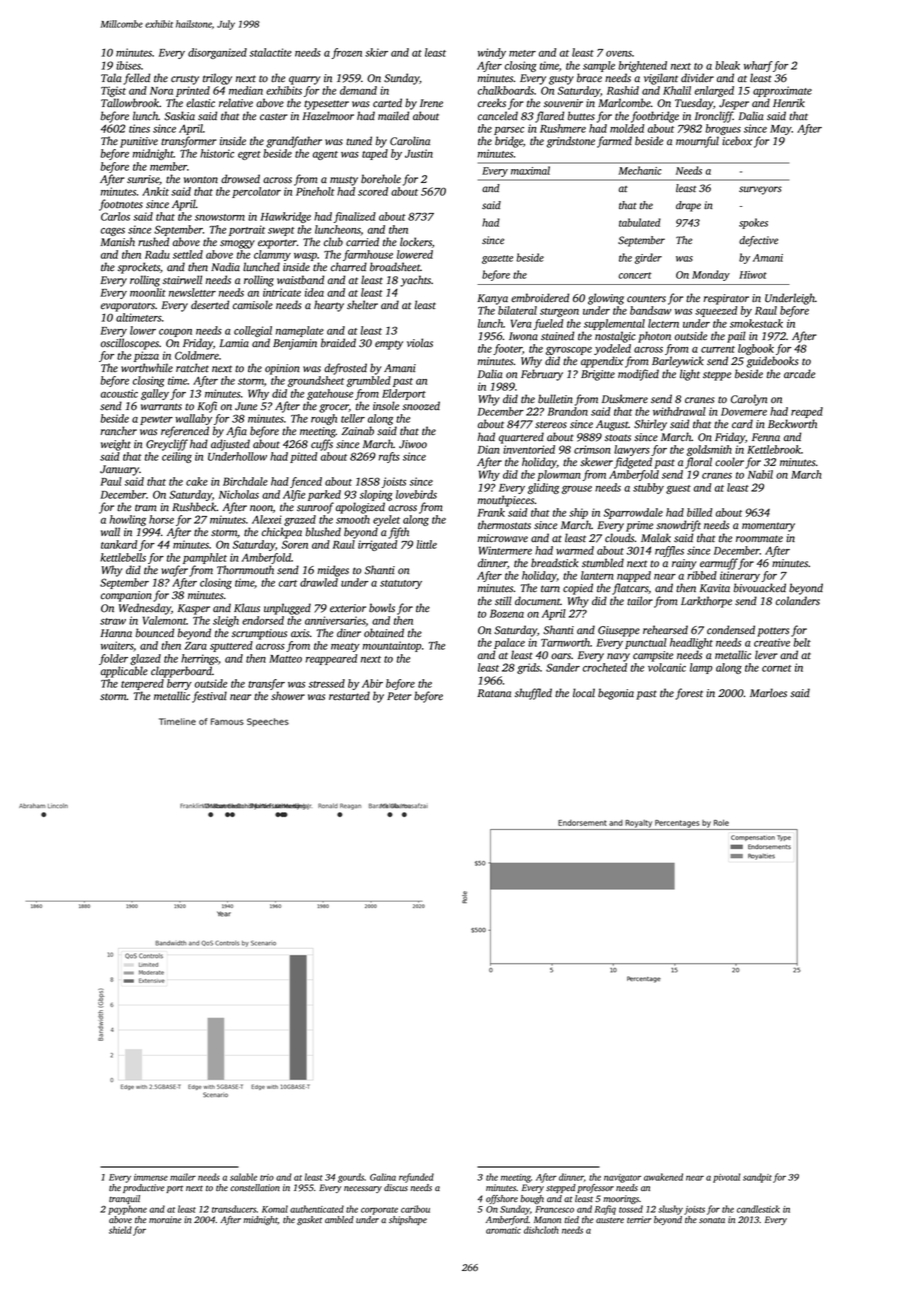 This screenshot has height=1308, width=924. What do you see at coordinates (209, 697) in the screenshot?
I see `festival` at bounding box center [209, 697].
